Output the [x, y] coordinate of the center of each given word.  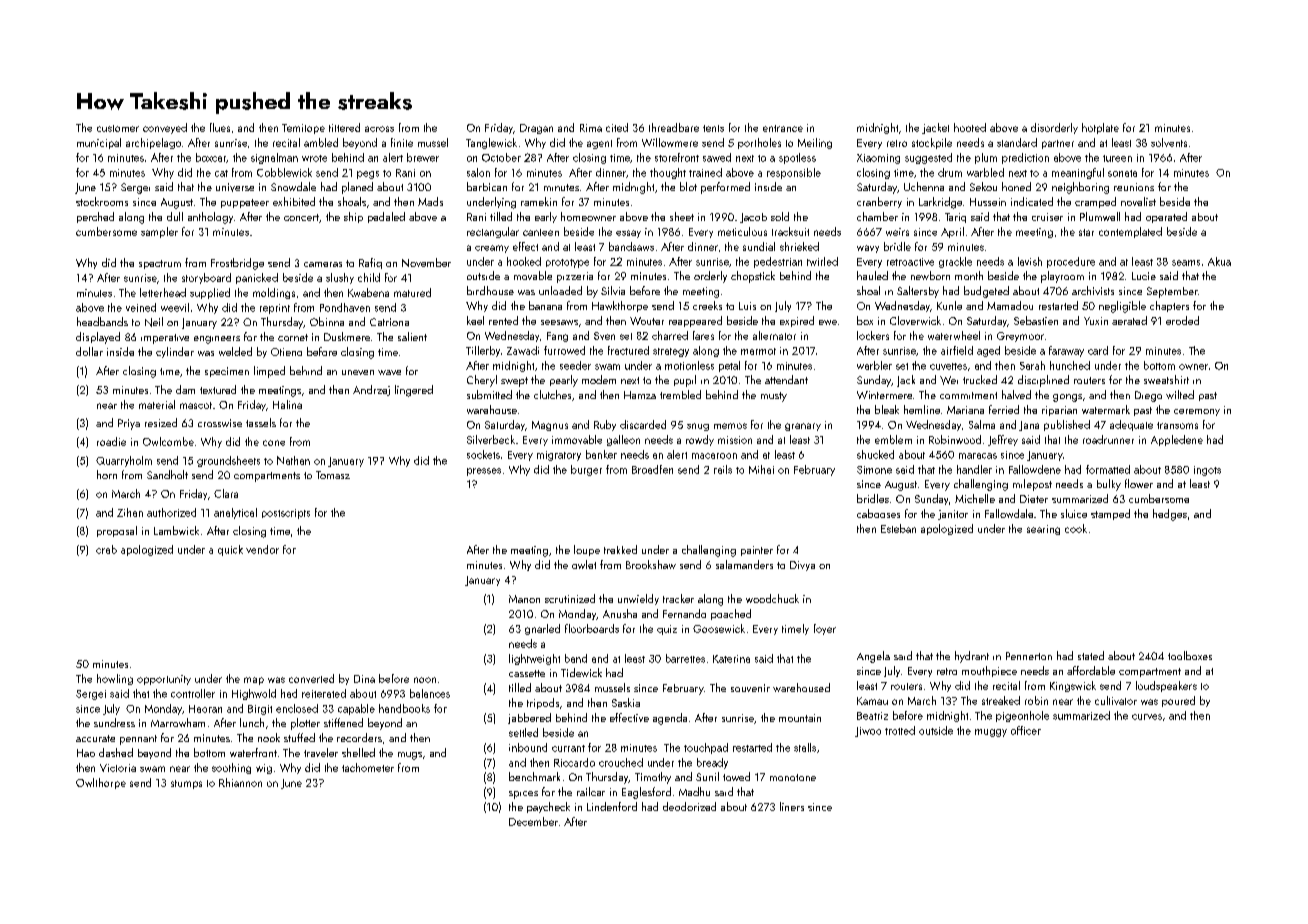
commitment [968, 395]
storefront [677, 157]
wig [264, 769]
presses [484, 472]
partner [1058, 144]
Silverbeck [491, 439]
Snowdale [293, 186]
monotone [793, 777]
